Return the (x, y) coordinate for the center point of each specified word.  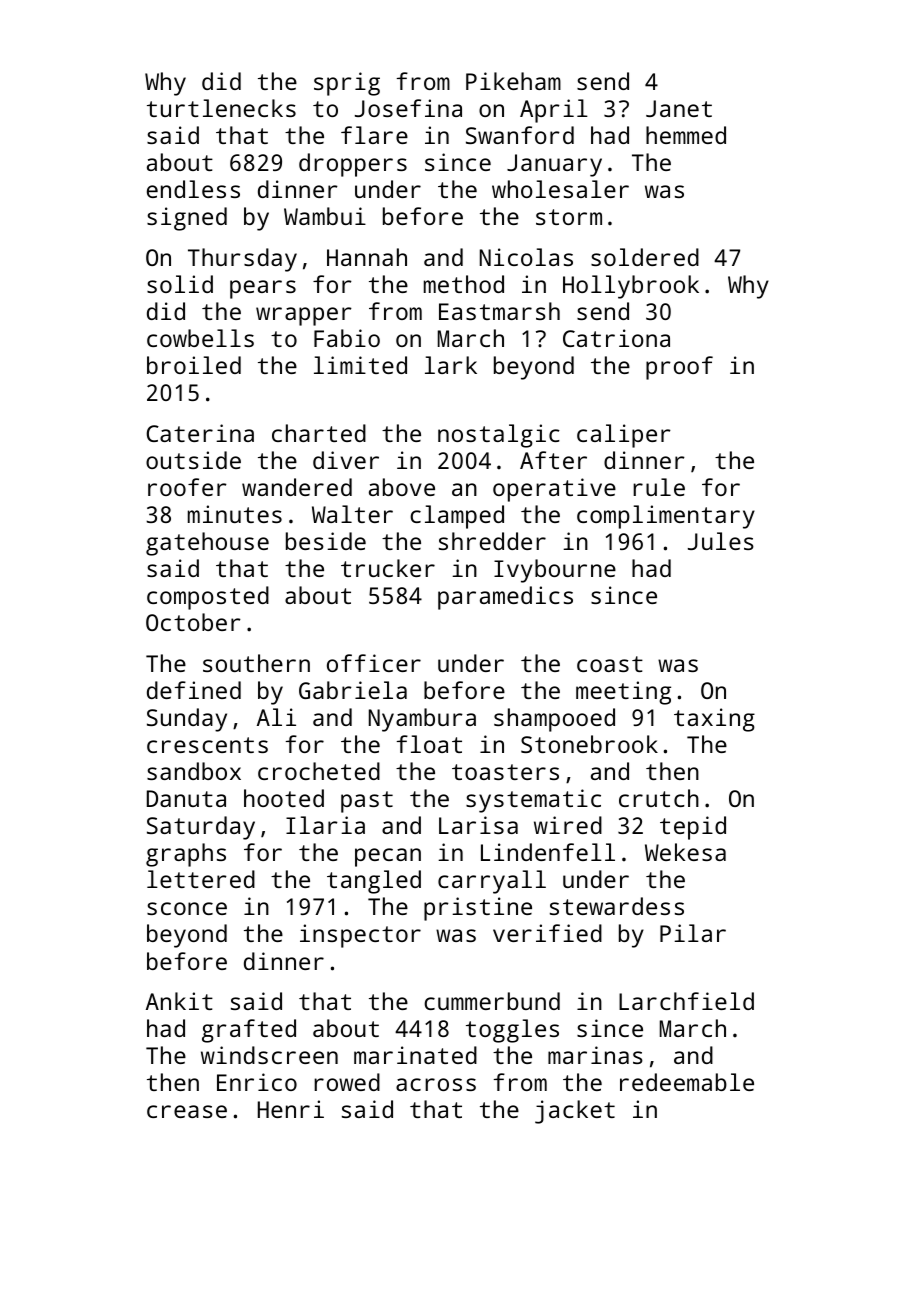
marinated (415, 1055)
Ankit (179, 1001)
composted (208, 598)
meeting (623, 693)
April (554, 111)
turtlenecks (221, 108)
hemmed (686, 135)
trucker (388, 568)
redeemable (687, 1082)
